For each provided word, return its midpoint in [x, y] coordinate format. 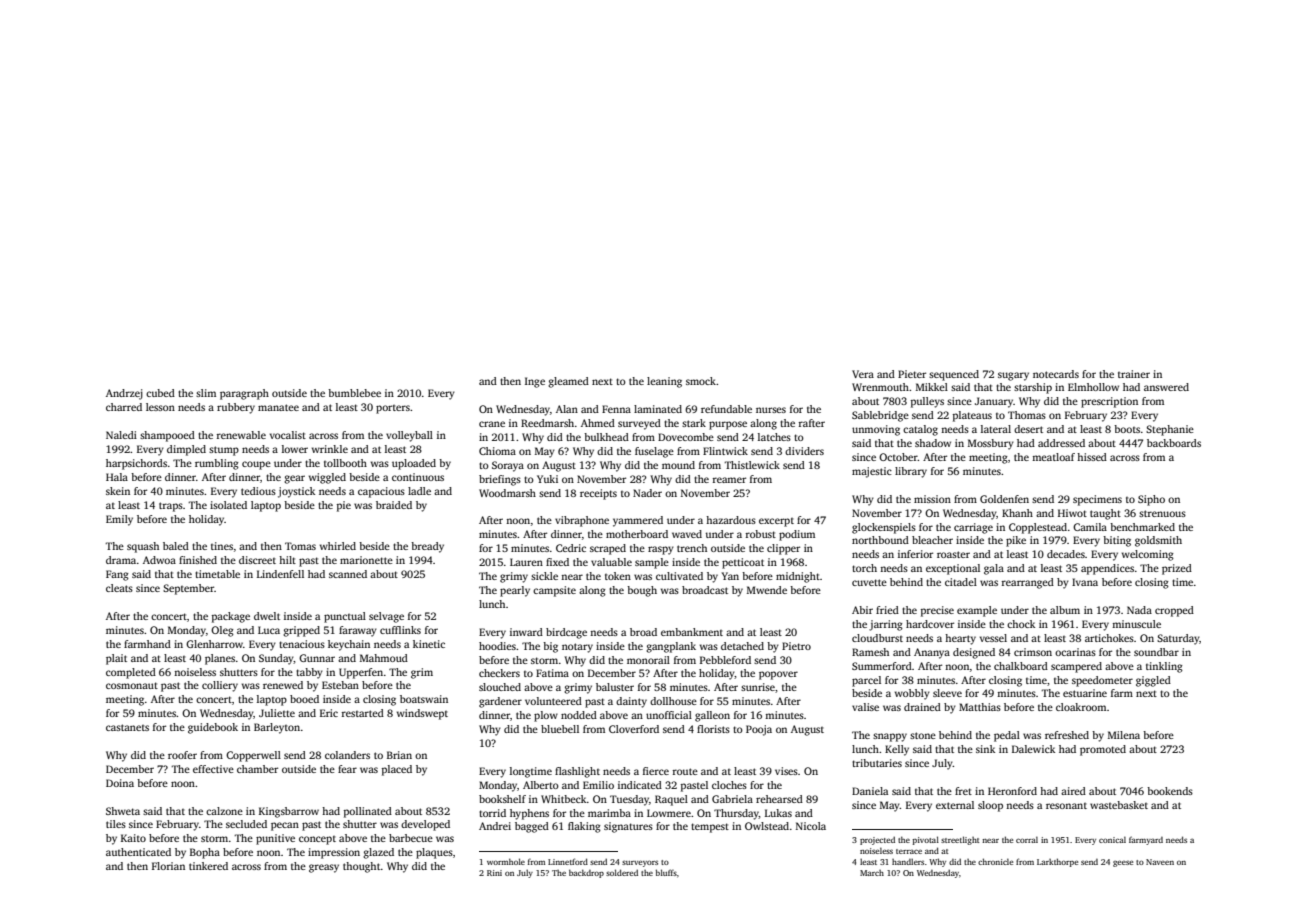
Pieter [912, 374]
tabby [309, 673]
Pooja [759, 730]
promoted [1103, 750]
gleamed [568, 382]
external [955, 805]
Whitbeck [564, 799]
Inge [535, 382]
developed [425, 825]
